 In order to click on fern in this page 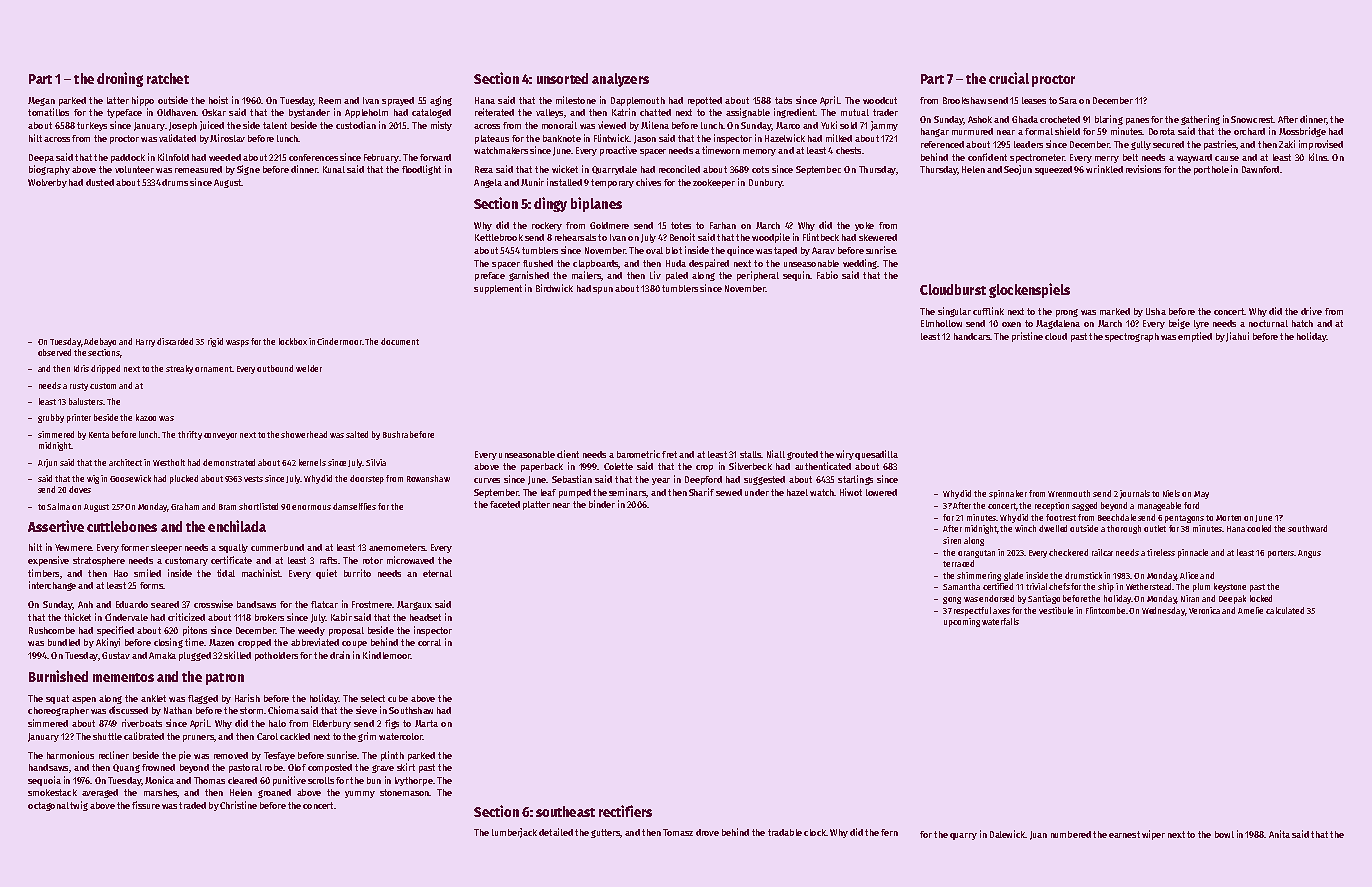, I will do `click(889, 832)`.
